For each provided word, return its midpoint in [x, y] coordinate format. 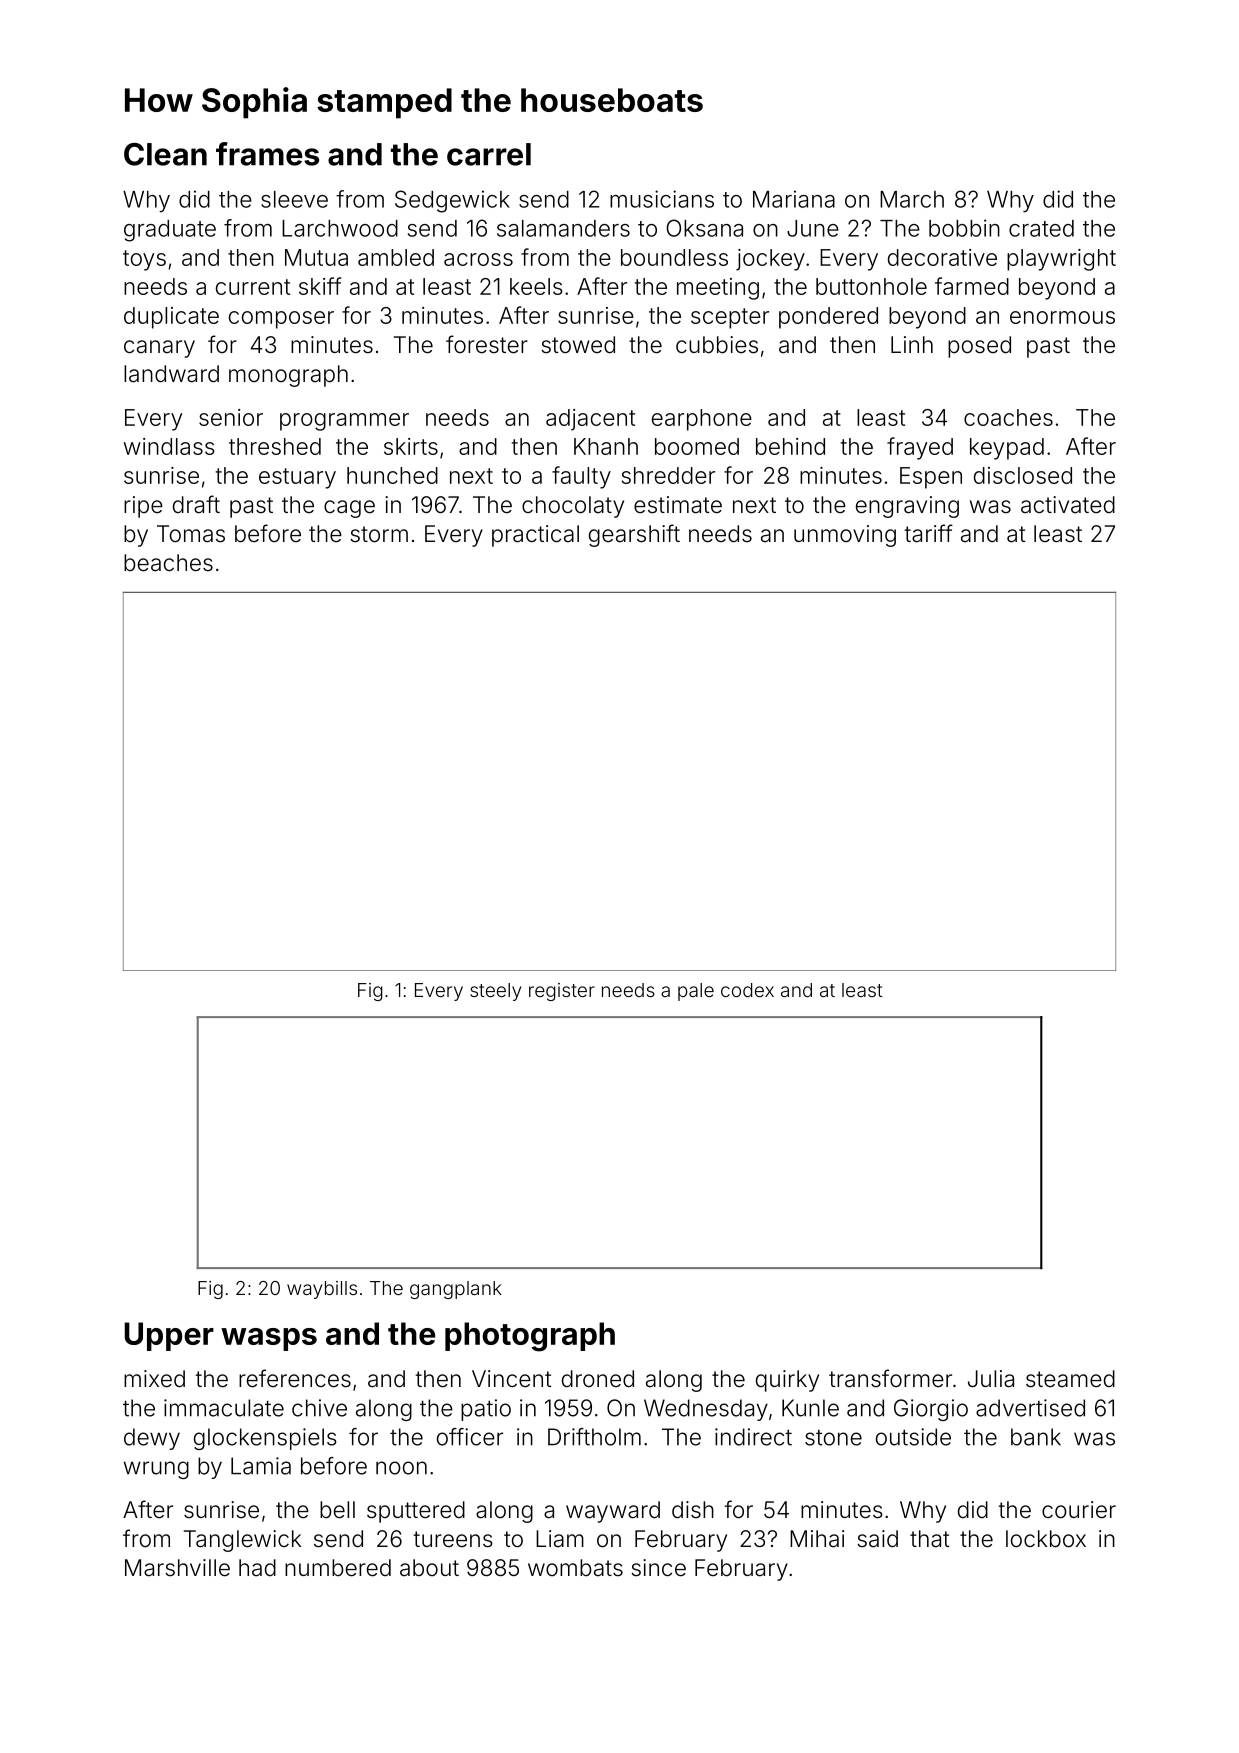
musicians [662, 199]
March [912, 199]
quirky [787, 1381]
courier [1079, 1510]
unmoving [845, 536]
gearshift [634, 535]
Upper [169, 1336]
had [257, 1568]
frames [267, 154]
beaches [168, 563]
